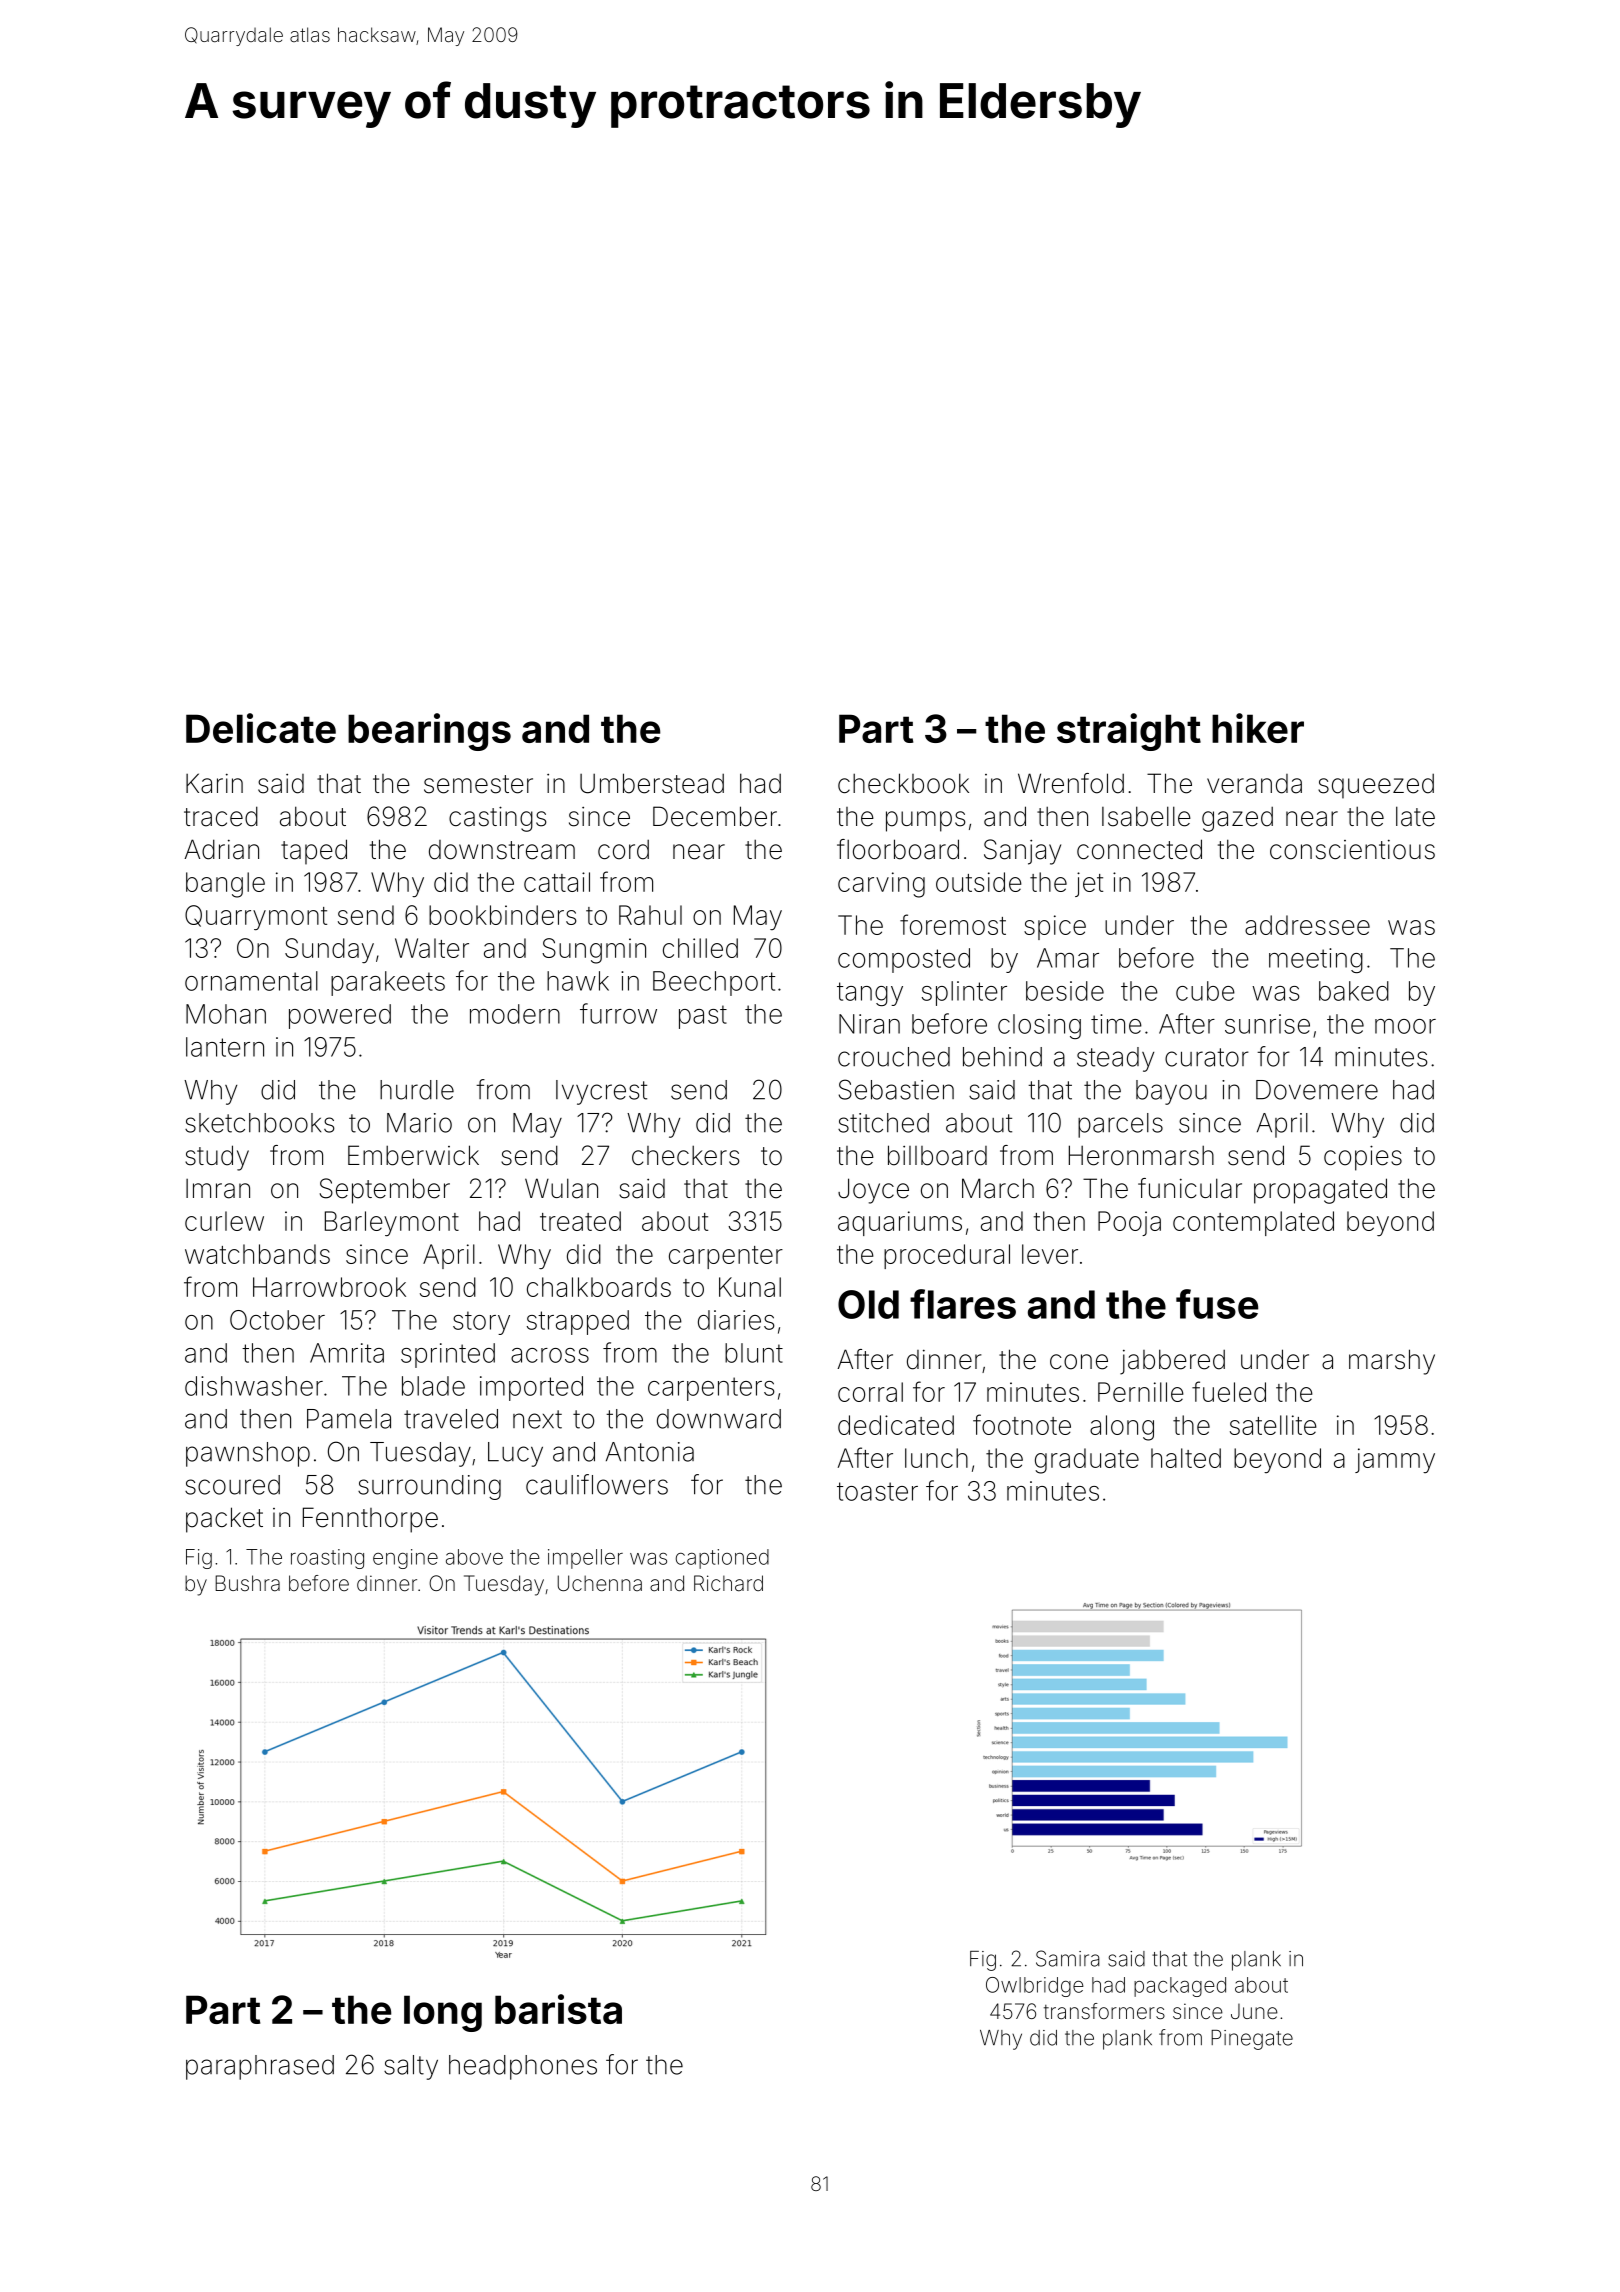  What do you see at coordinates (260, 2067) in the screenshot?
I see `paraphrased` at bounding box center [260, 2067].
